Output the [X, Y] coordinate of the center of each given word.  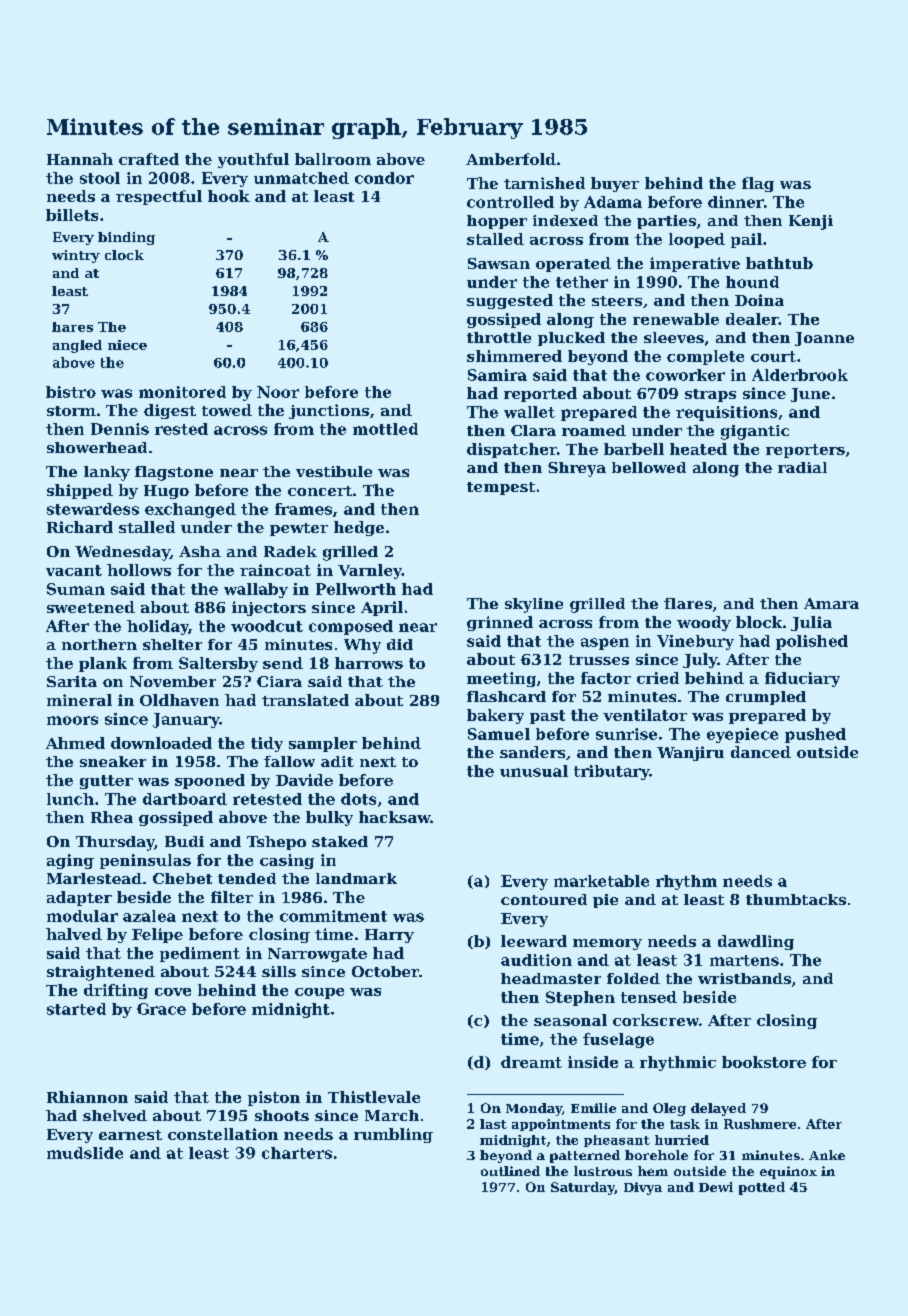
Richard [80, 527]
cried [658, 678]
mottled [385, 429]
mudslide [85, 1153]
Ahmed [75, 743]
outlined [510, 1171]
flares [688, 603]
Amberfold [511, 159]
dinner [736, 202]
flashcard [506, 696]
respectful [159, 197]
